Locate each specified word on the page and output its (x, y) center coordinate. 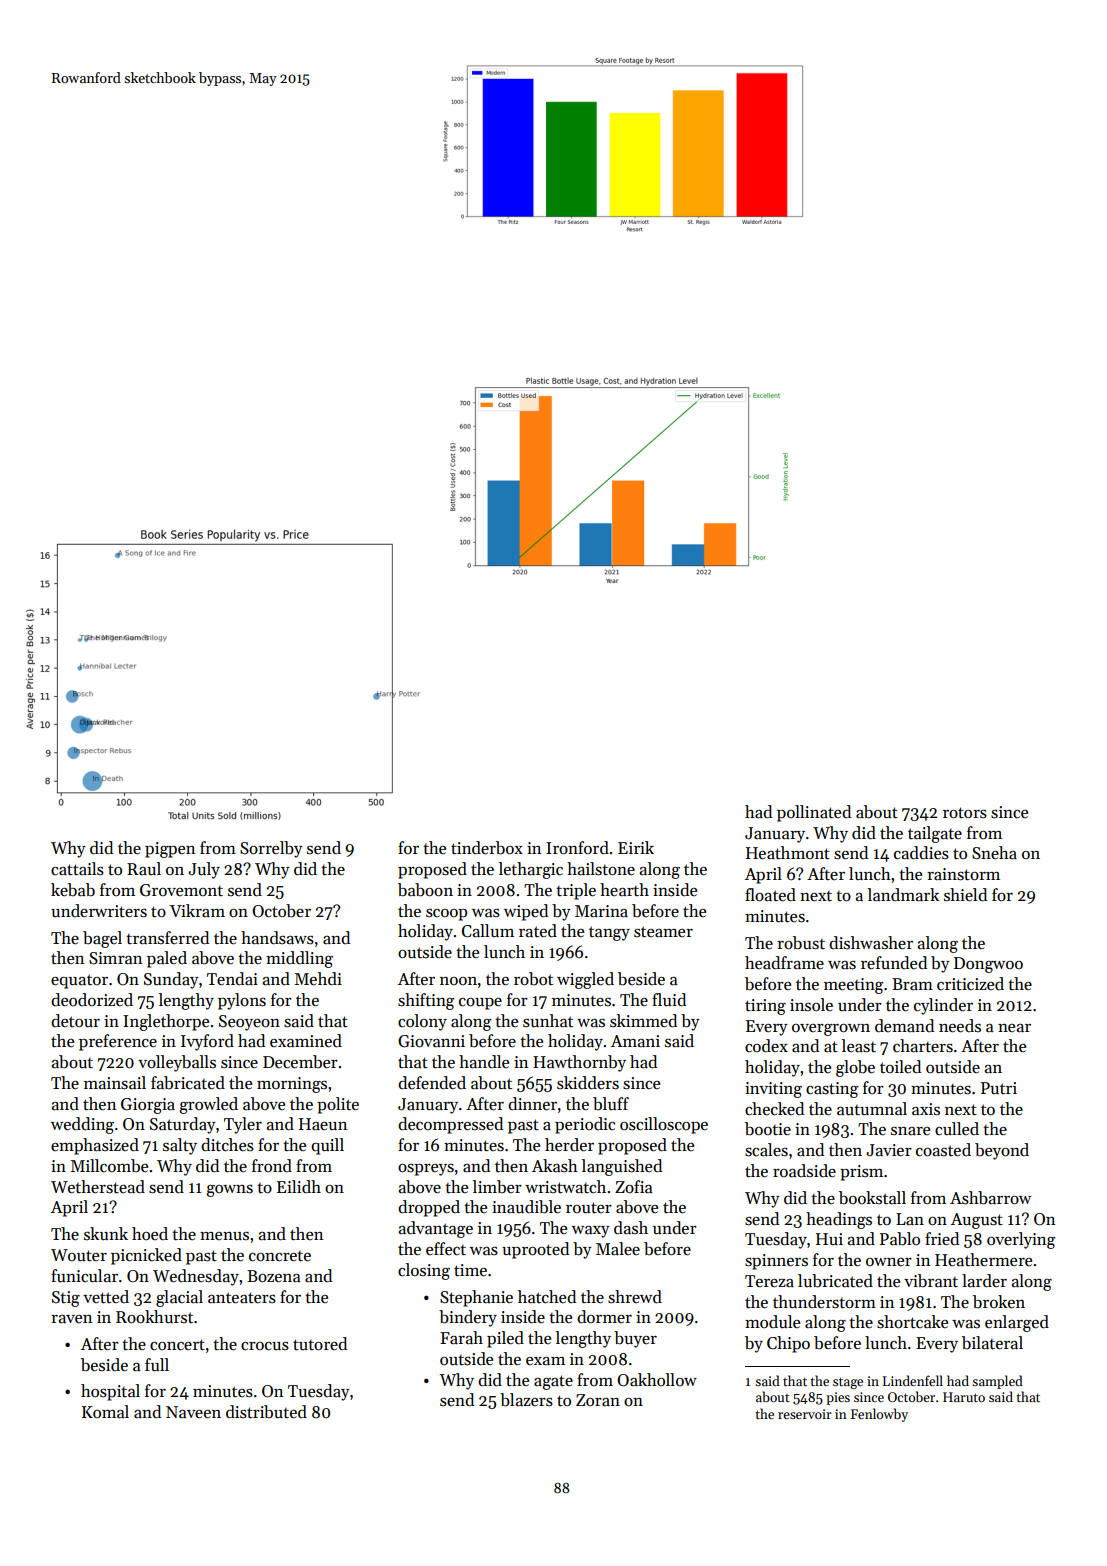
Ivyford (207, 1042)
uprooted (535, 1250)
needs (960, 1026)
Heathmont (788, 853)
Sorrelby (271, 849)
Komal (105, 1412)
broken (999, 1302)
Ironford (577, 848)
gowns (229, 1191)
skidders (588, 1083)
